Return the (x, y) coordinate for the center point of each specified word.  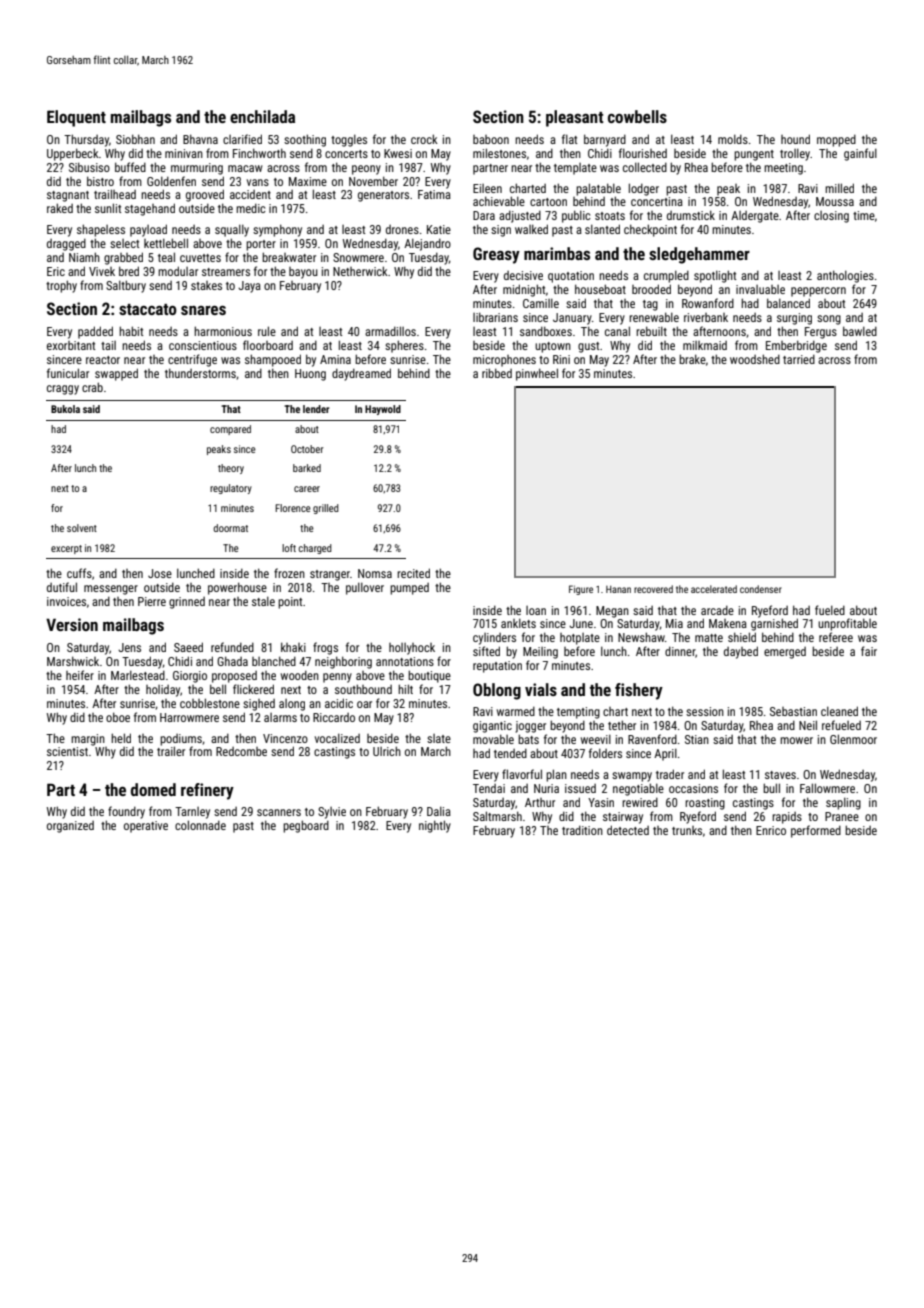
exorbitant (71, 345)
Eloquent (76, 118)
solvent (82, 528)
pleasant (575, 118)
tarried (799, 359)
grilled (326, 509)
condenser (761, 589)
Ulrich (387, 751)
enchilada (262, 116)
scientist (67, 751)
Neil (808, 725)
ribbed (497, 373)
